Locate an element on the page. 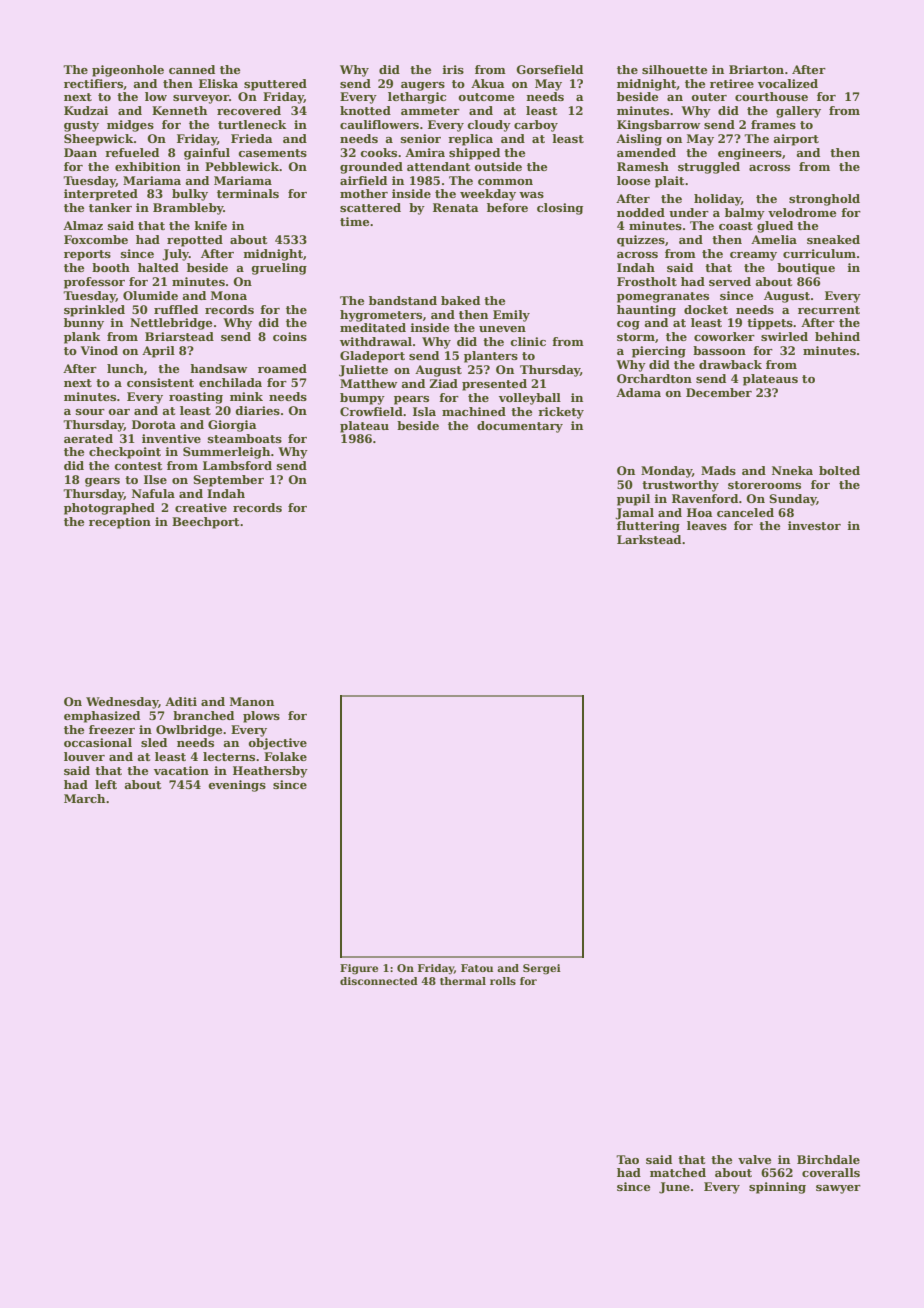 Image resolution: width=924 pixels, height=1308 pixels. Figure is located at coordinates (359, 969).
